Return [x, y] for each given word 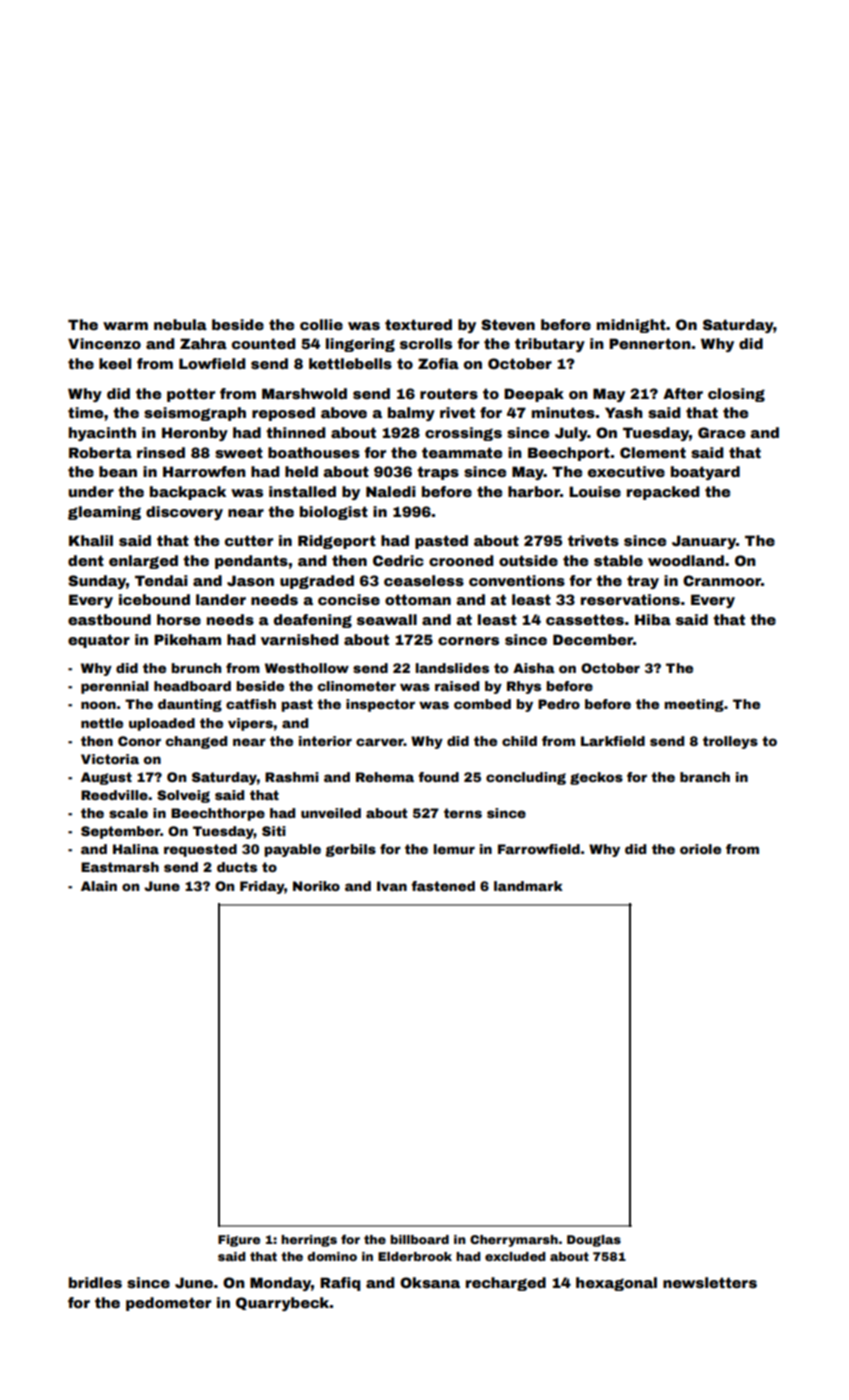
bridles [95, 1282]
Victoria [110, 759]
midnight [631, 326]
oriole [700, 849]
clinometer [356, 686]
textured [418, 324]
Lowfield [212, 363]
